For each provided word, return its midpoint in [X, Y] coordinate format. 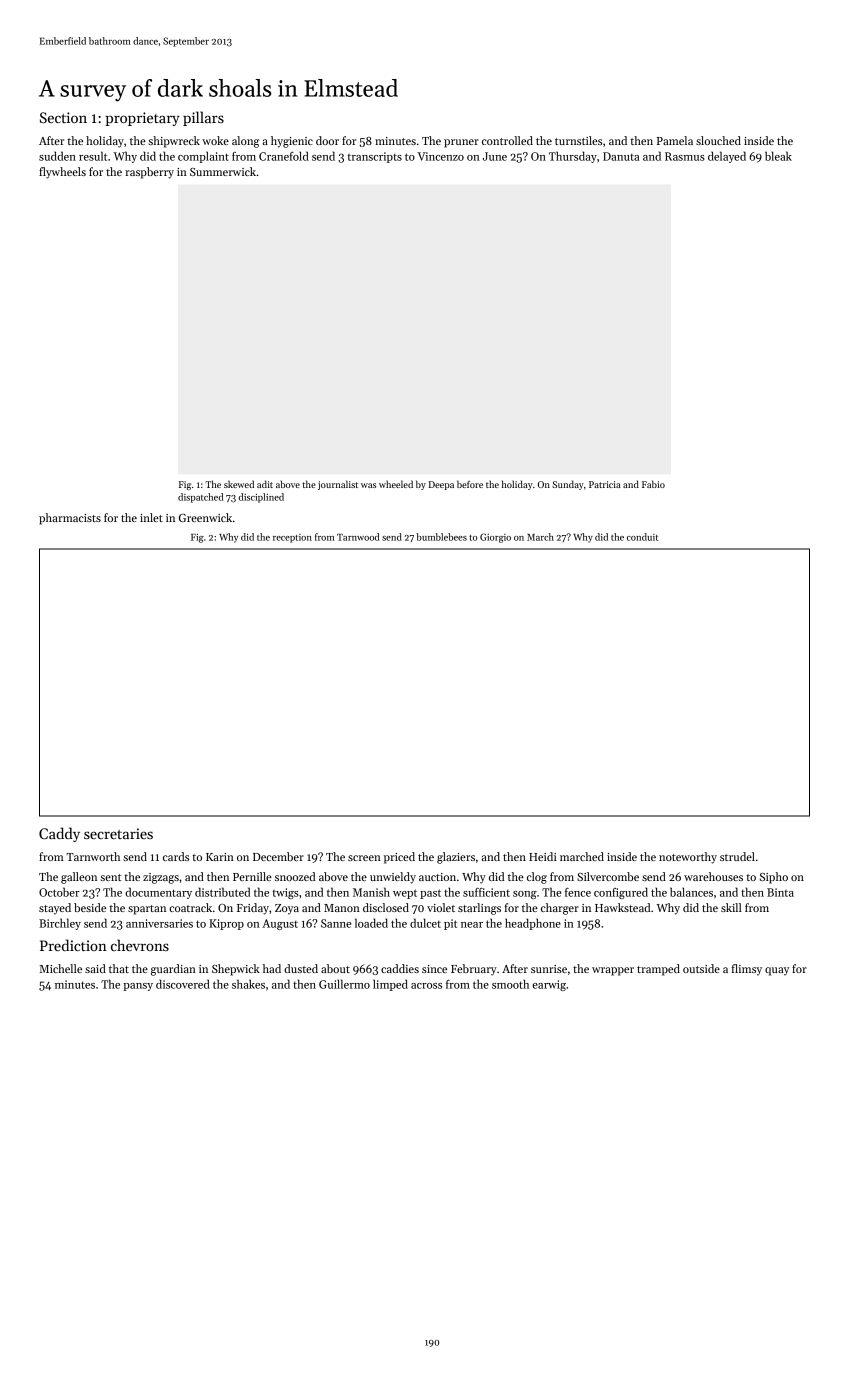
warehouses [713, 876]
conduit [642, 537]
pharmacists [70, 519]
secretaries [118, 833]
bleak [778, 156]
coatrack [190, 907]
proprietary [142, 119]
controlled [507, 140]
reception [292, 538]
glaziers [456, 858]
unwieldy [393, 878]
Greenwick [205, 517]
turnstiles [578, 140]
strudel [737, 856]
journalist [338, 485]
